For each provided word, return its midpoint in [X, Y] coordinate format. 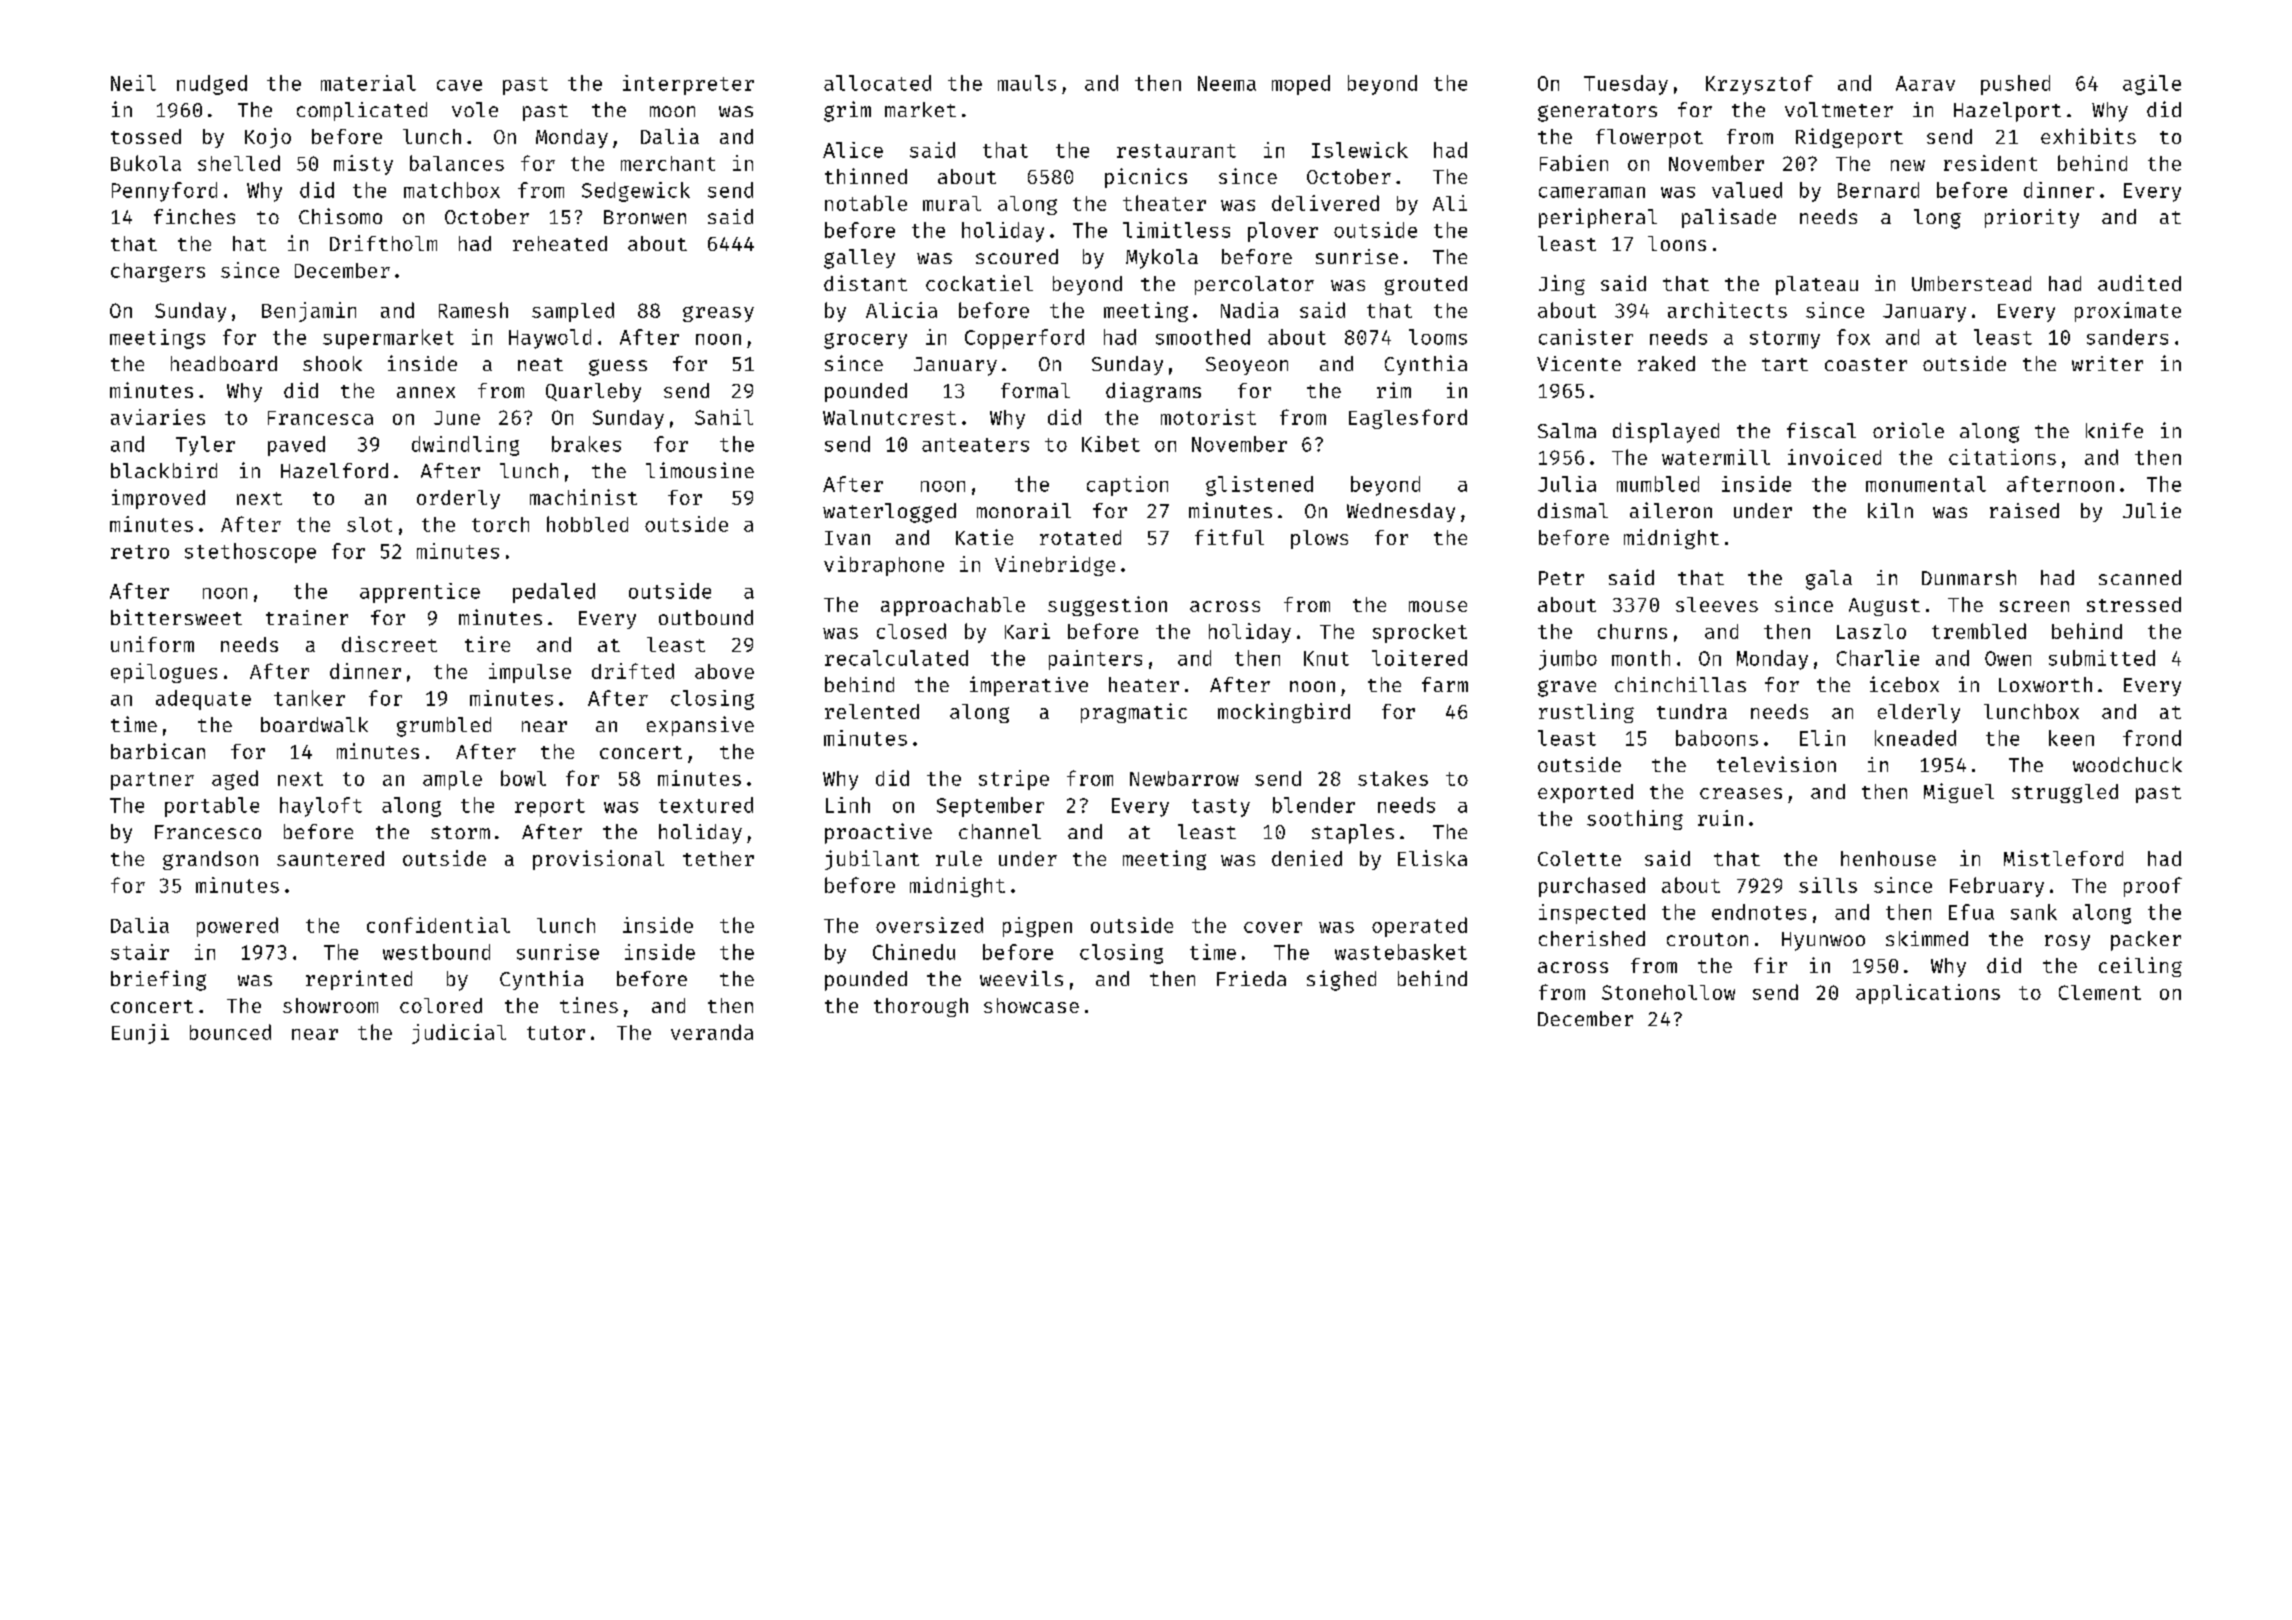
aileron [1671, 510]
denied [1307, 858]
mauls [1027, 83]
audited [2139, 283]
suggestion [1107, 606]
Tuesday [1626, 85]
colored [441, 1005]
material [368, 83]
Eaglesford [1408, 419]
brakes [586, 444]
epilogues [164, 673]
